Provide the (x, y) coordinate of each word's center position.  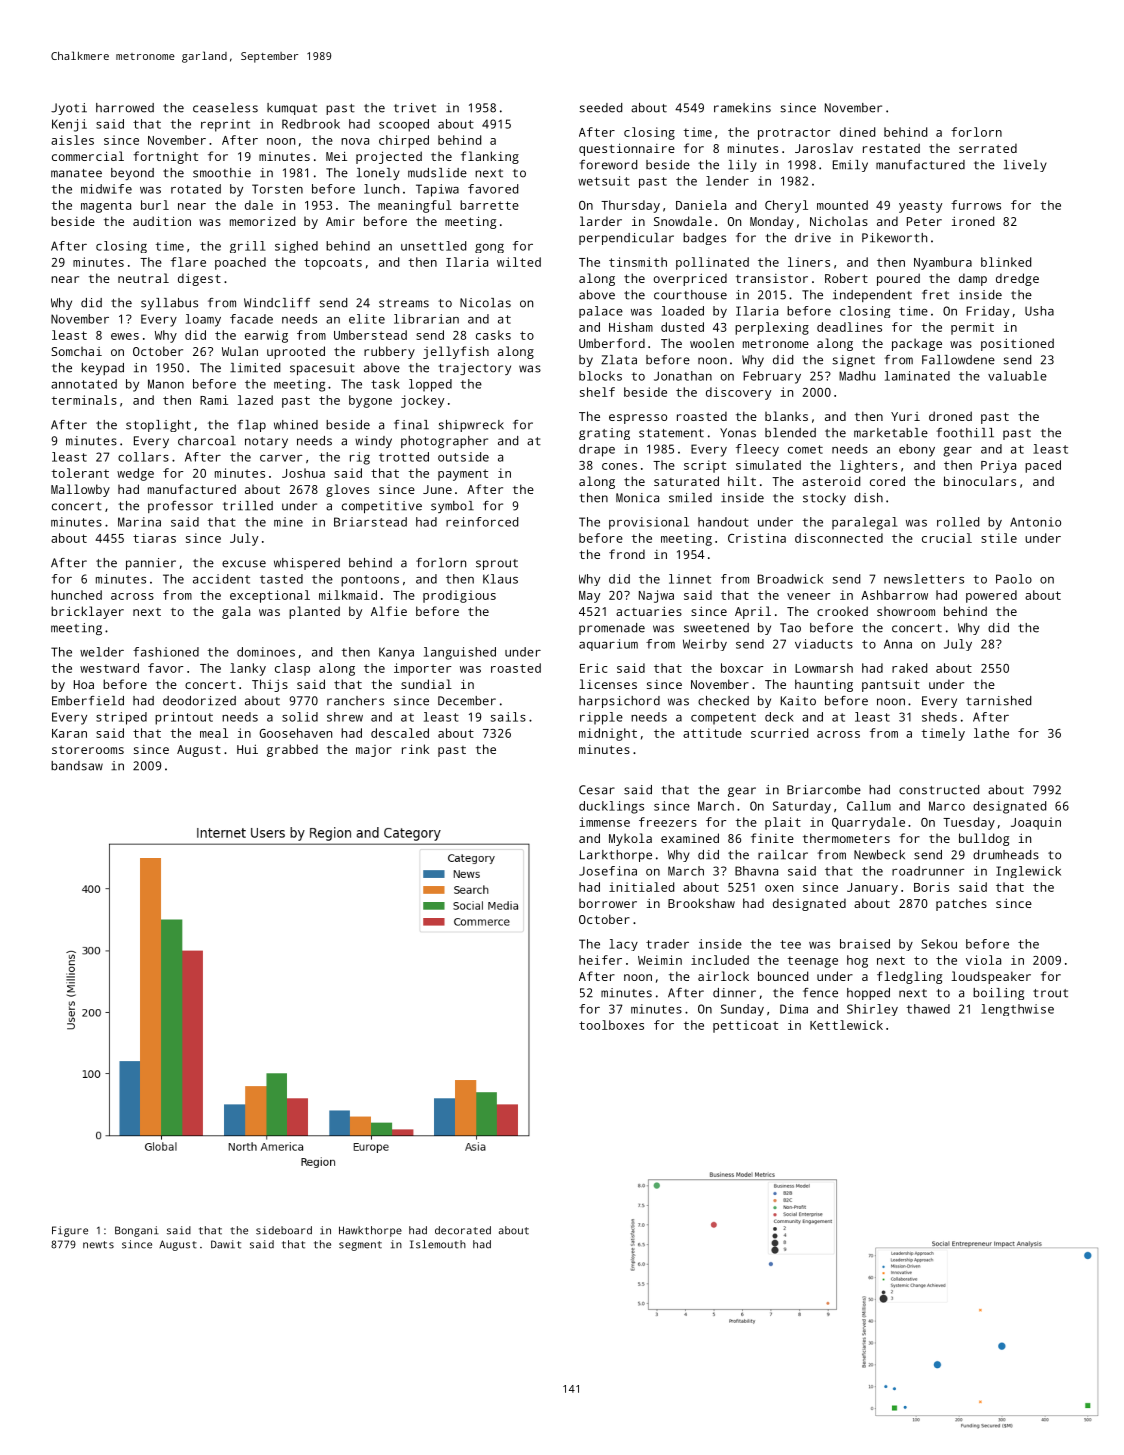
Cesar (597, 790)
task (385, 384)
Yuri (905, 416)
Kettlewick (846, 1025)
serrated (988, 148)
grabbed (292, 750)
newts (98, 1245)
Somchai (76, 351)
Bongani (136, 1231)
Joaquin (1036, 823)
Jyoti (69, 109)
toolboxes (611, 1025)
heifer (600, 960)
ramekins (742, 108)
